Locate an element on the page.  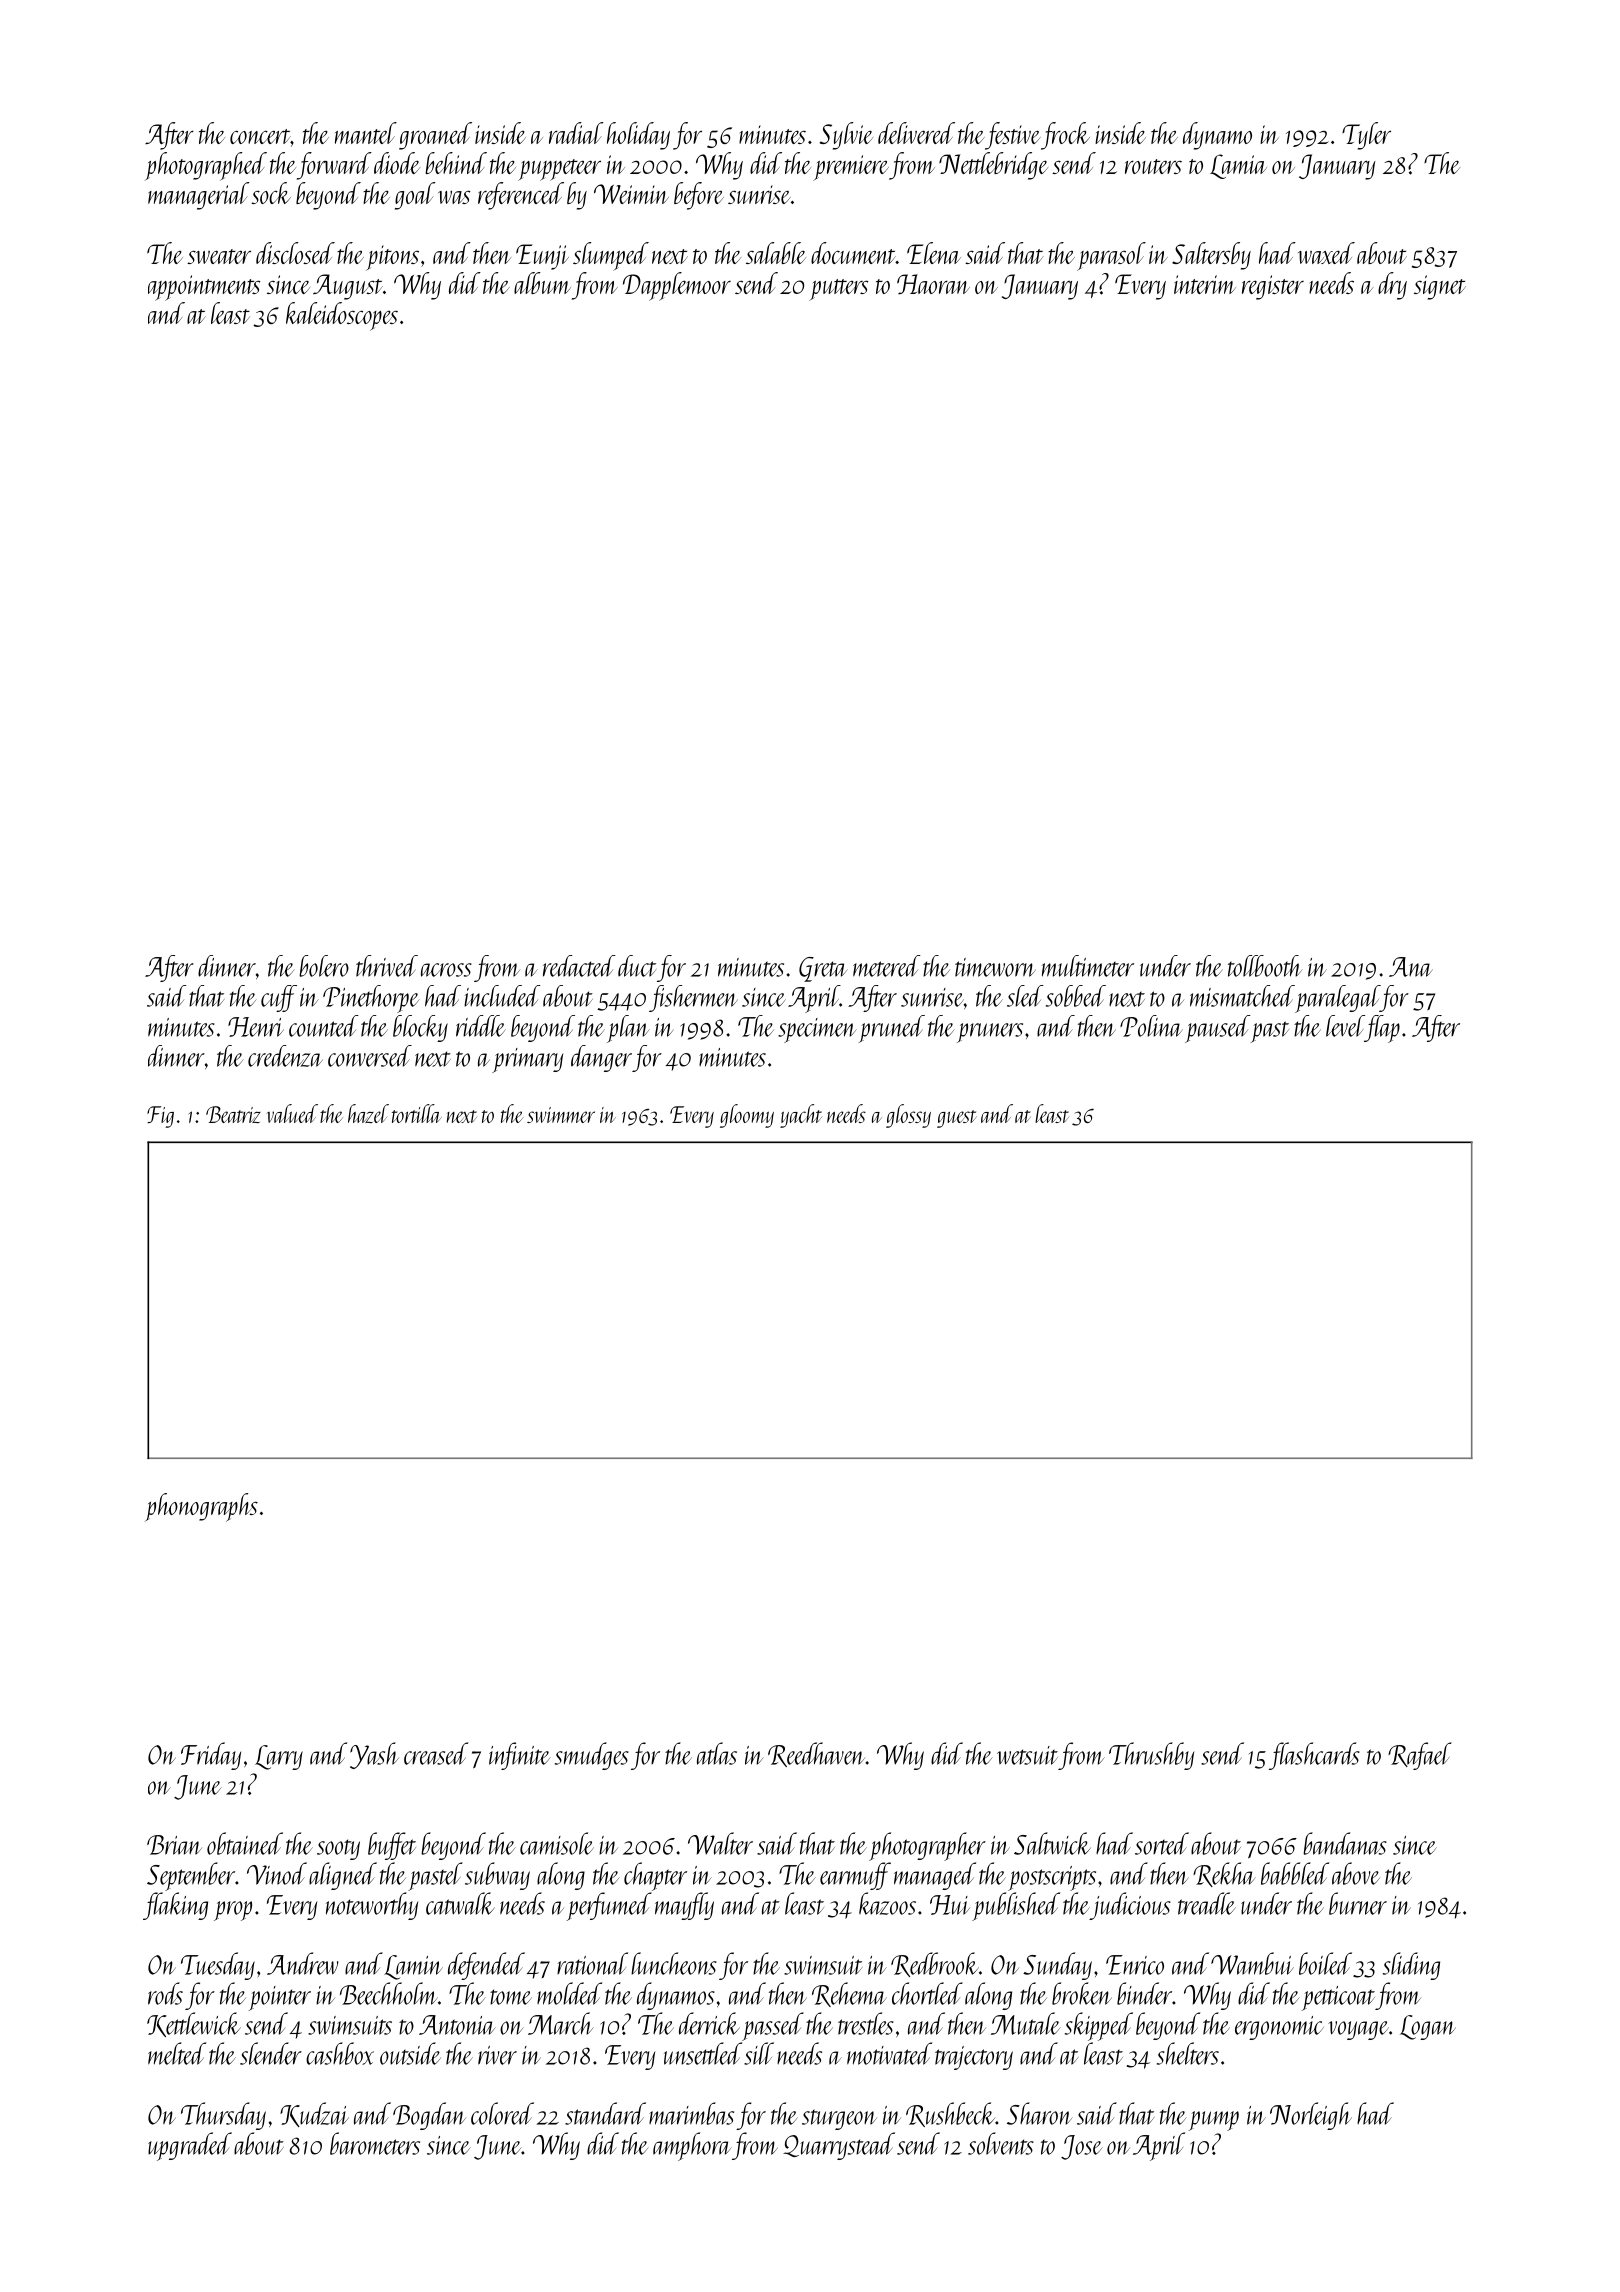
putters is located at coordinates (838, 290).
